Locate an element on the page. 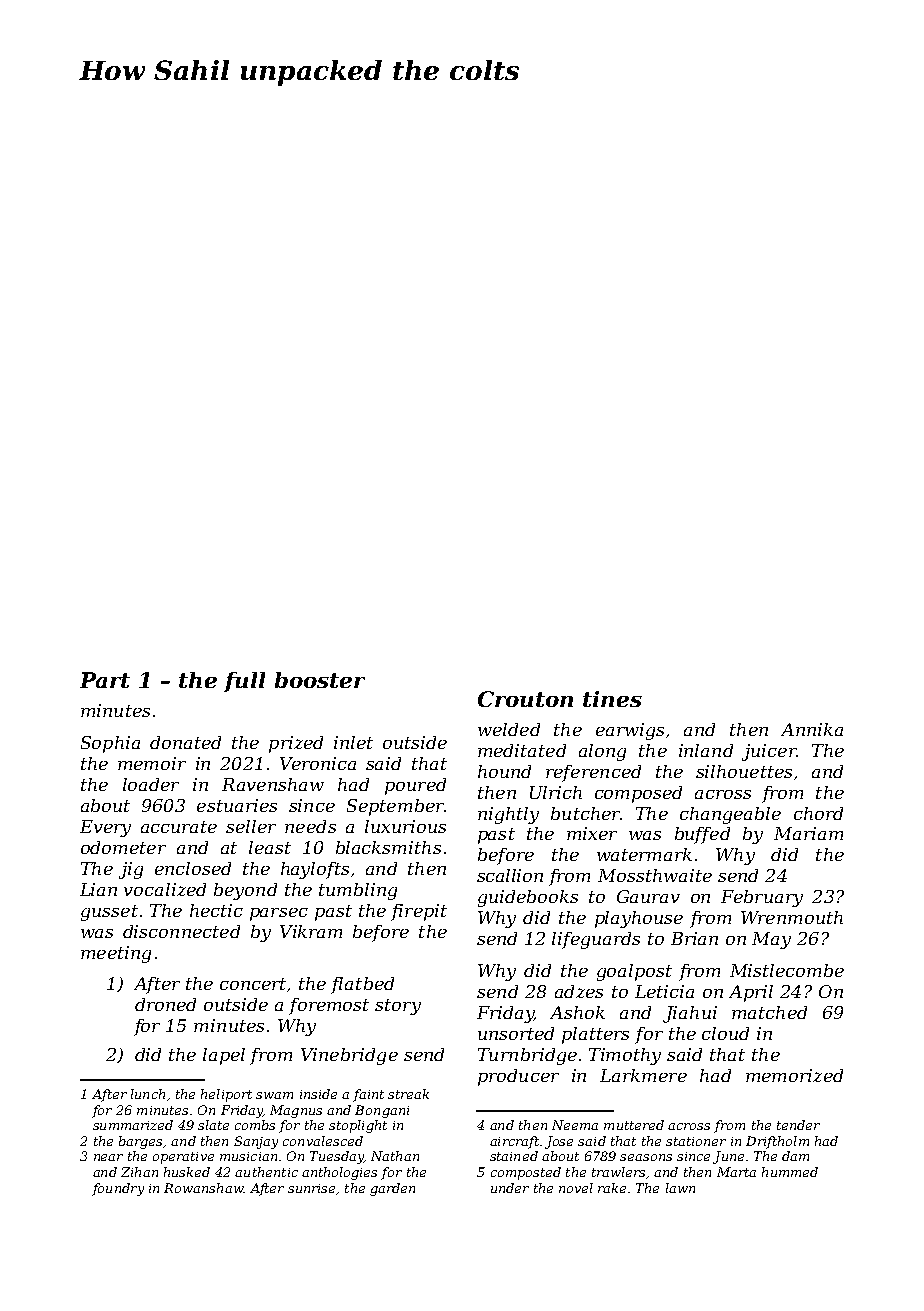 The height and width of the document is (1311, 924). story is located at coordinates (398, 1007).
